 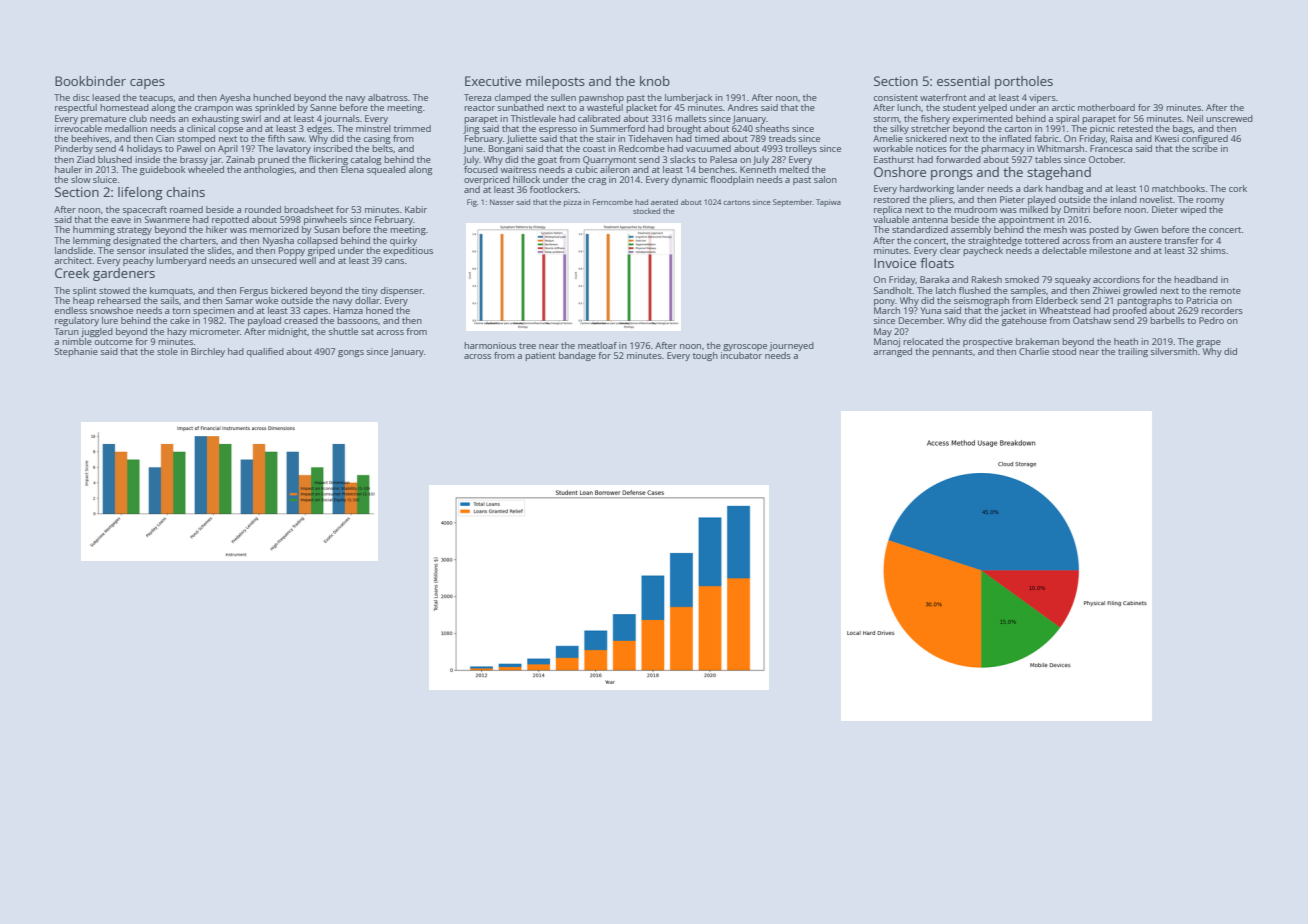 I want to click on Elderbeck, so click(x=1057, y=300).
